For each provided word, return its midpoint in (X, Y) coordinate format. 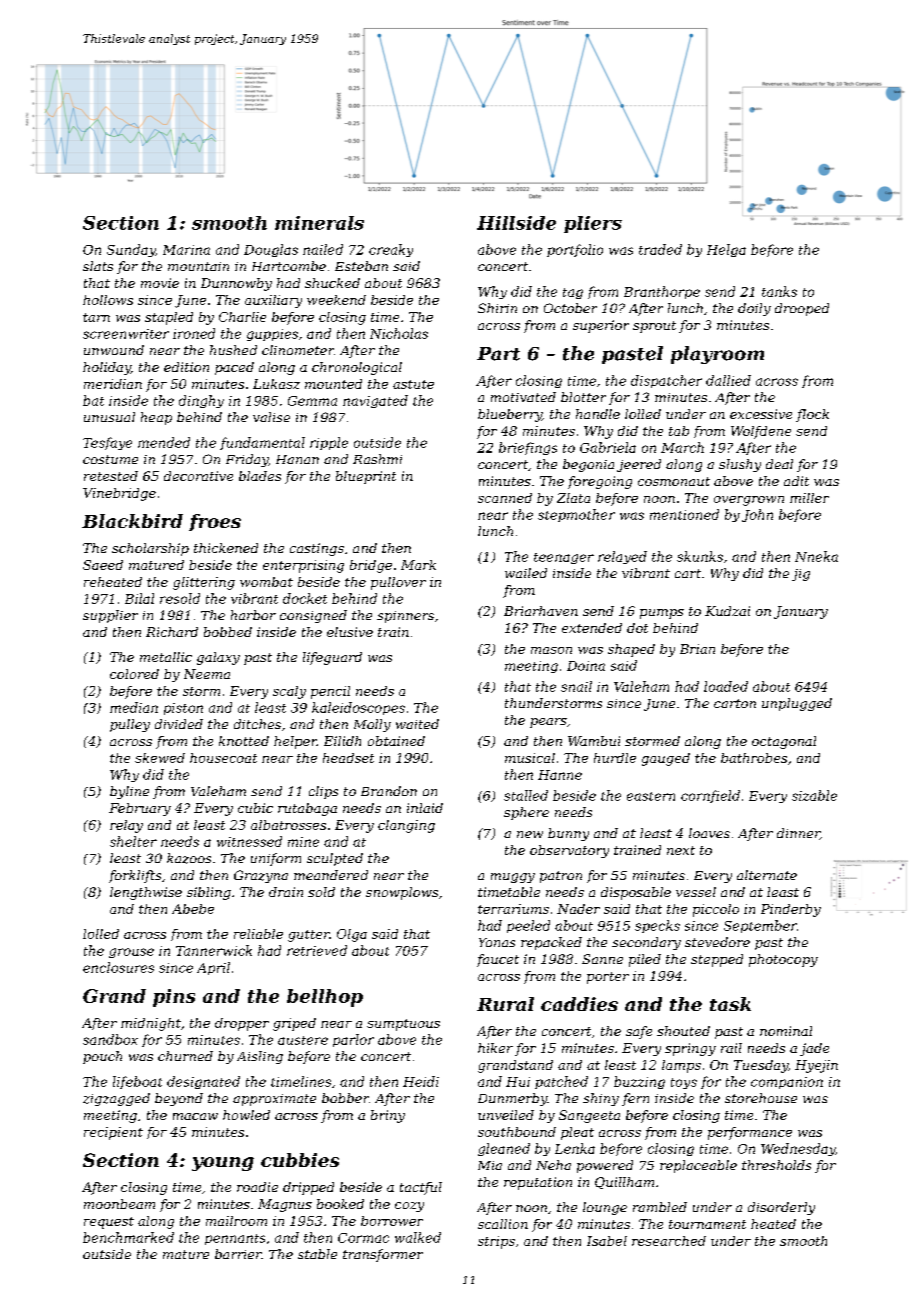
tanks (779, 291)
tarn (96, 317)
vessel (696, 892)
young (223, 1164)
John (757, 515)
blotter (583, 397)
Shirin (497, 308)
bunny (568, 834)
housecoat (223, 758)
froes (215, 522)
